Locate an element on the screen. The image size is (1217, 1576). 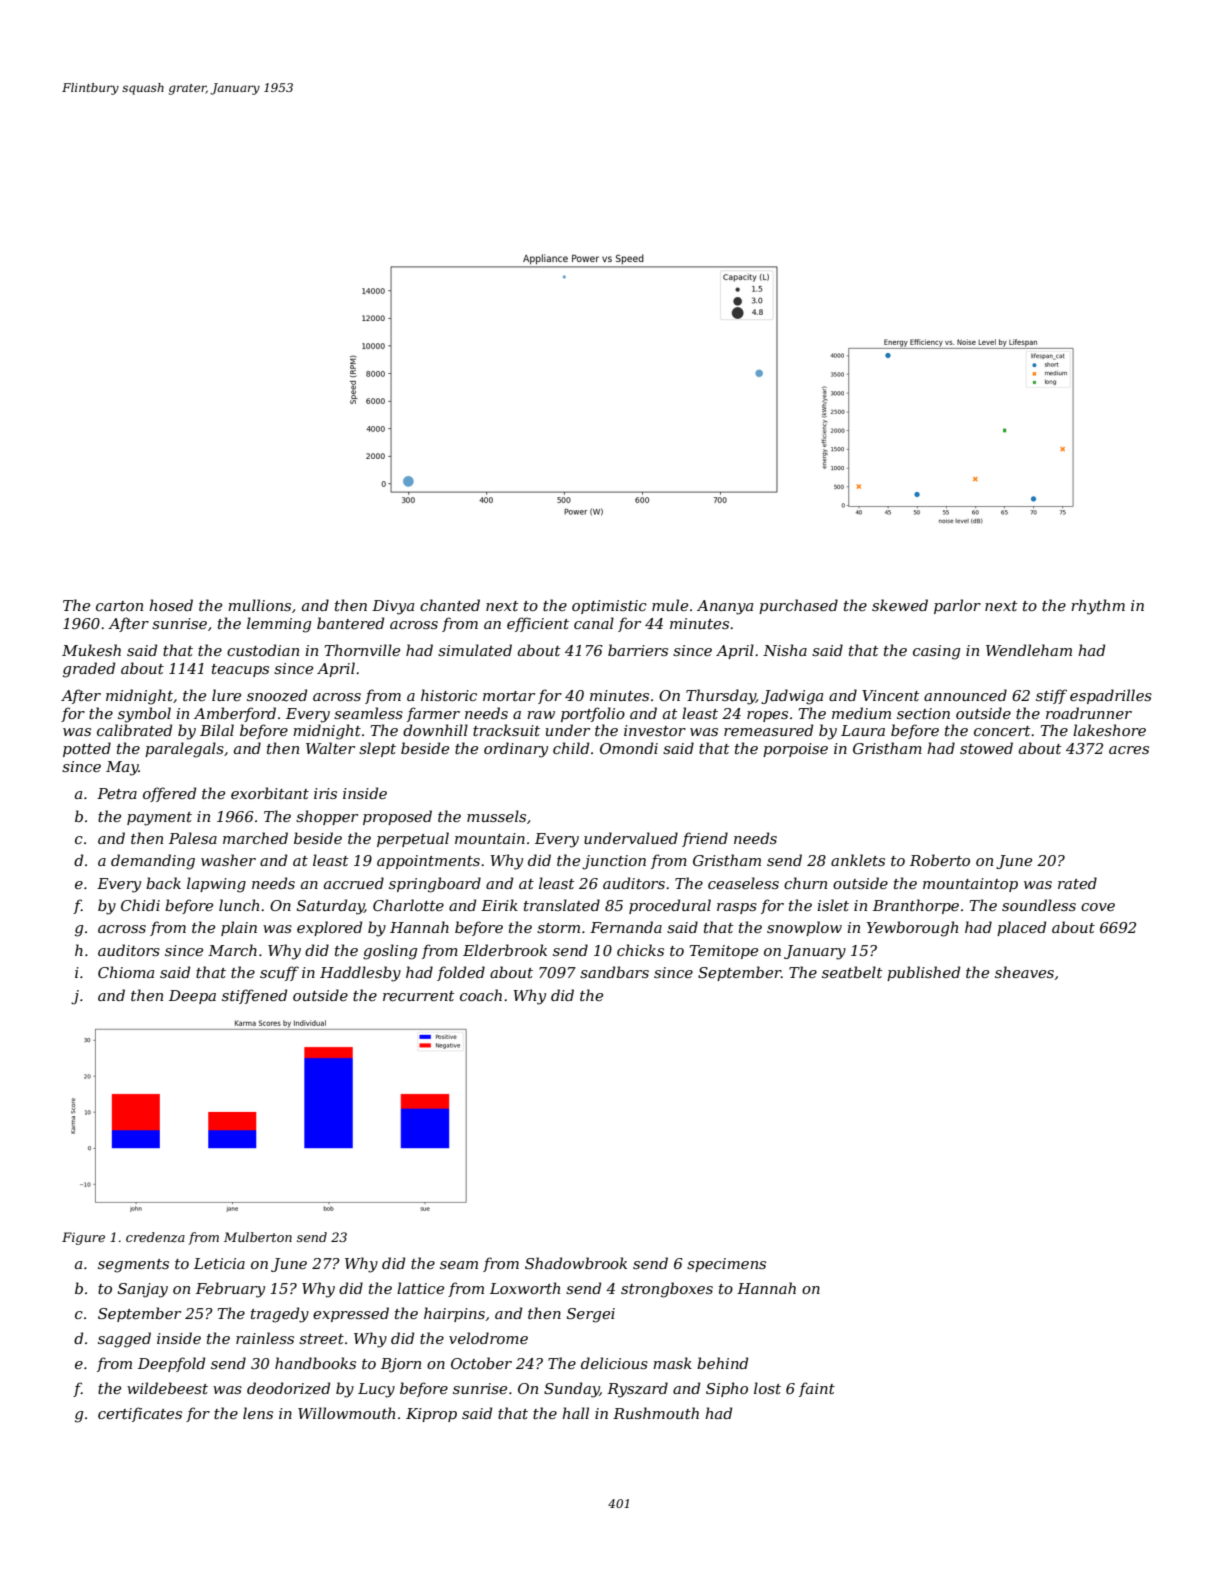
published is located at coordinates (923, 973).
